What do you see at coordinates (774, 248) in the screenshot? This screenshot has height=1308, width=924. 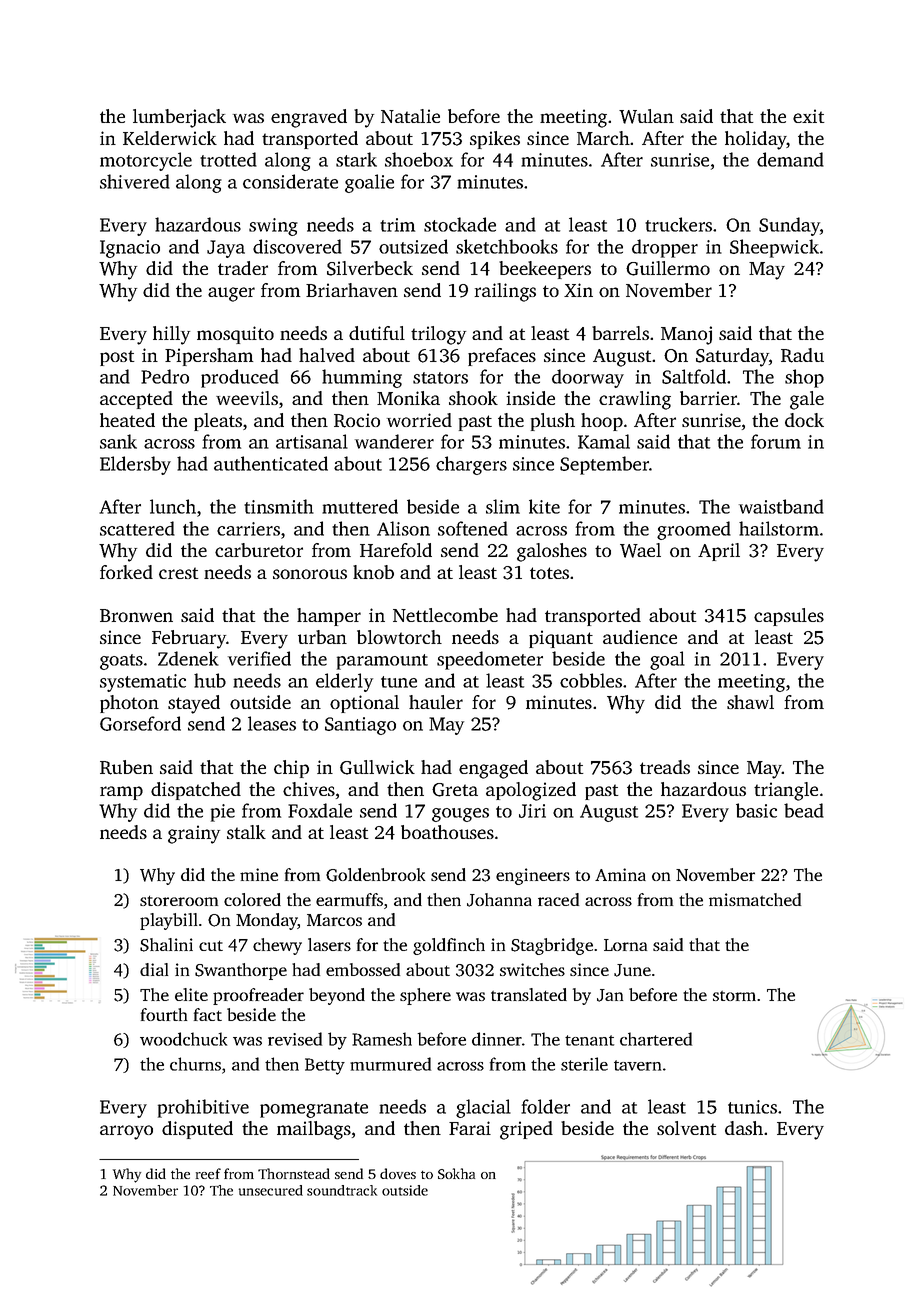 I see `Sheepwick` at bounding box center [774, 248].
